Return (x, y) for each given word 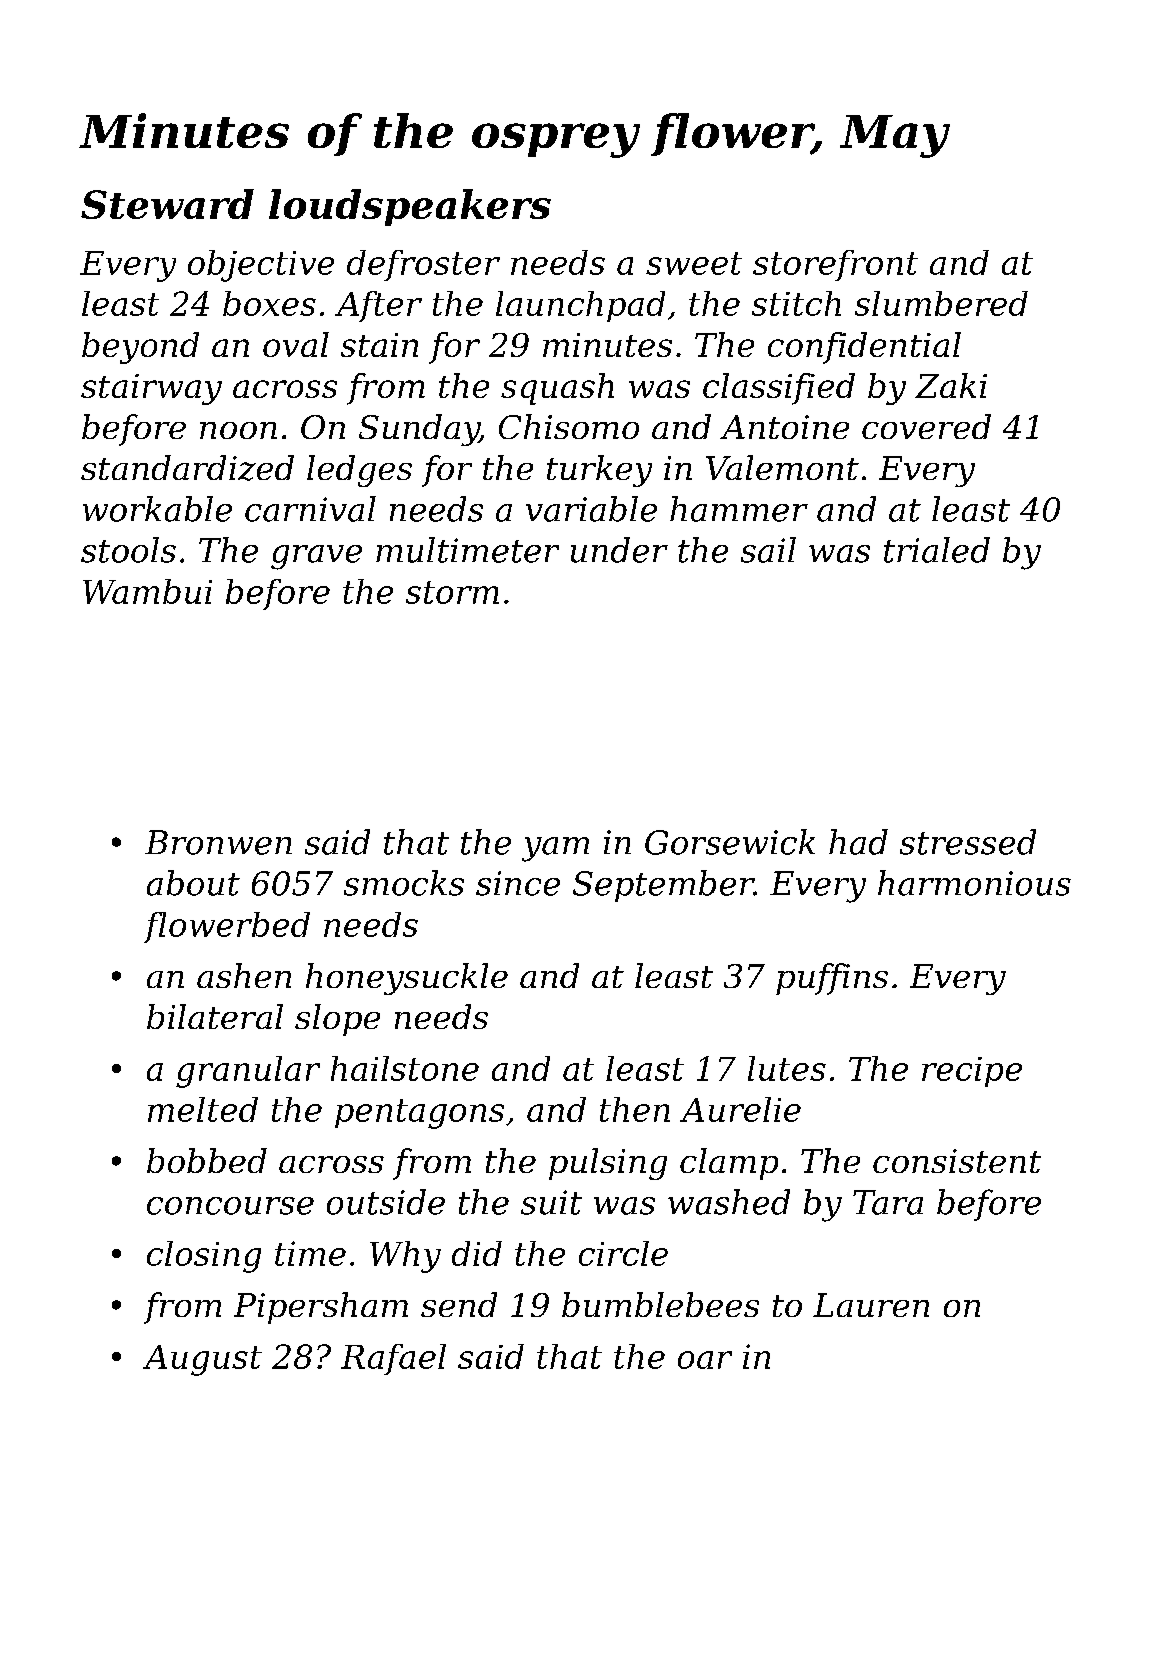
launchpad (580, 306)
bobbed (207, 1160)
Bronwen (218, 842)
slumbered (941, 303)
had (858, 842)
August (202, 1360)
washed (729, 1202)
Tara (888, 1202)
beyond (140, 348)
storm (452, 592)
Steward (167, 204)
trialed (937, 550)
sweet (694, 263)
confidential (864, 348)
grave (316, 557)
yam (555, 849)
